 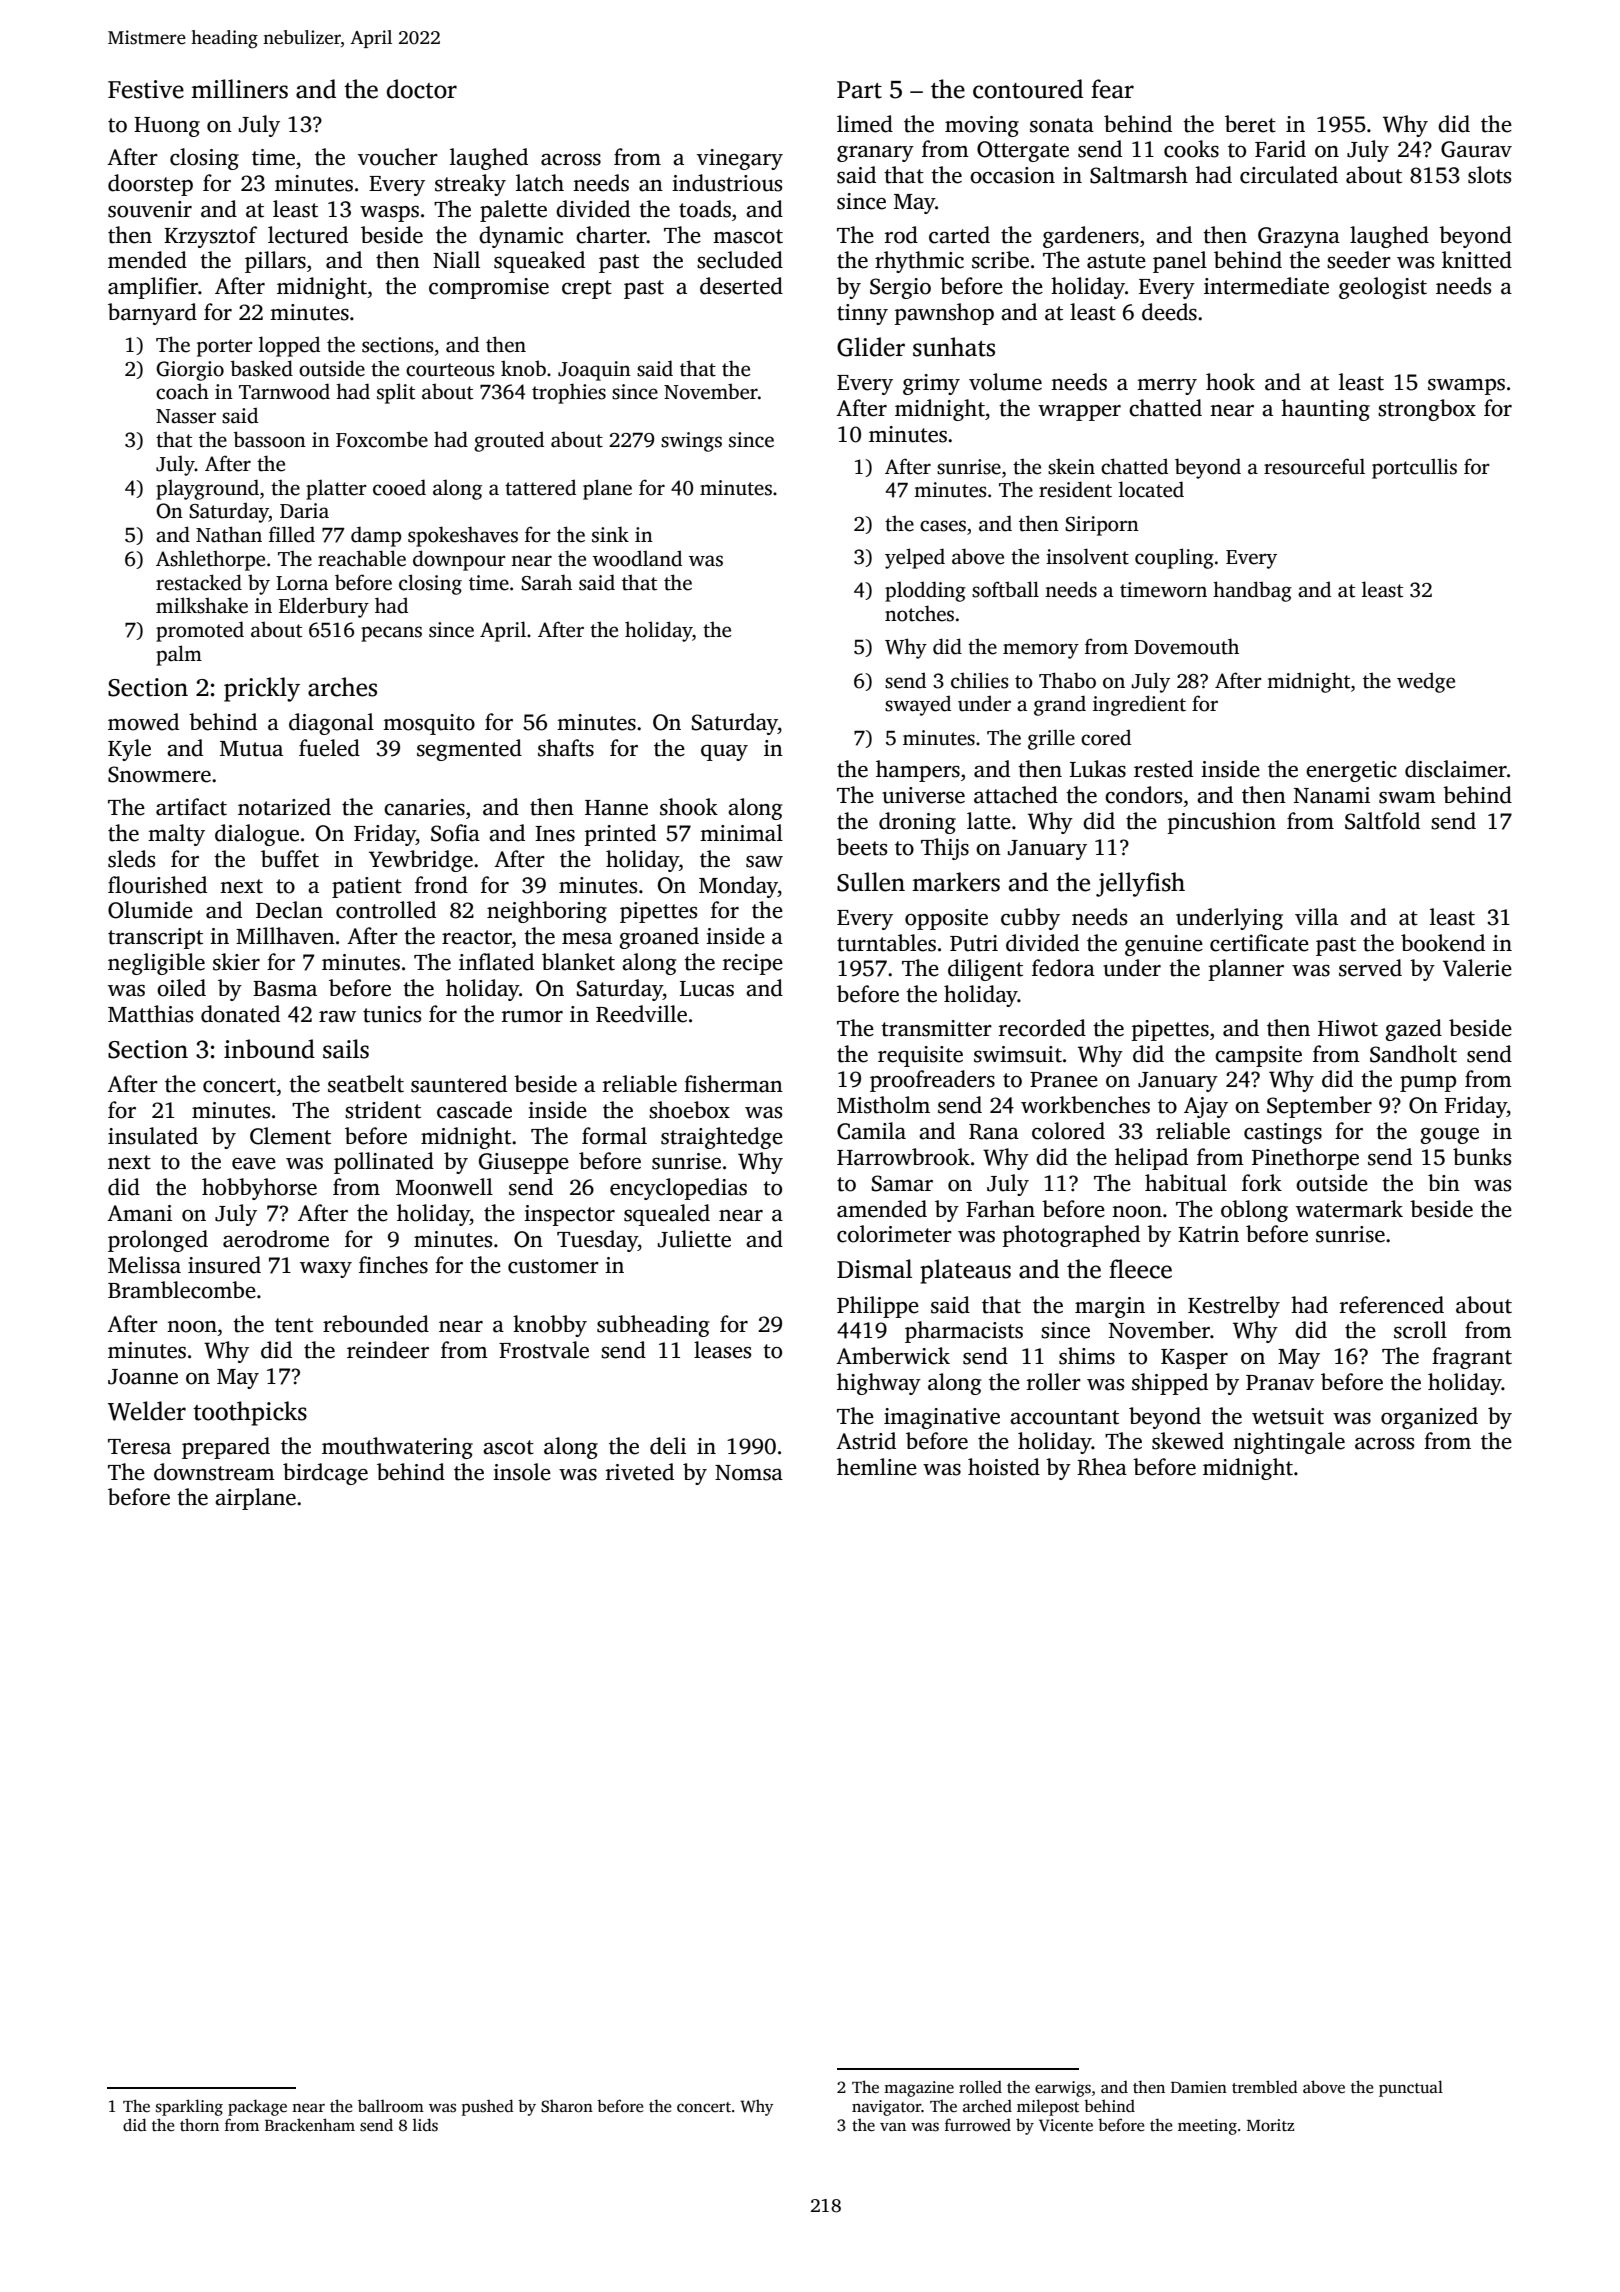 What do you see at coordinates (456, 260) in the document?
I see `Niall` at bounding box center [456, 260].
